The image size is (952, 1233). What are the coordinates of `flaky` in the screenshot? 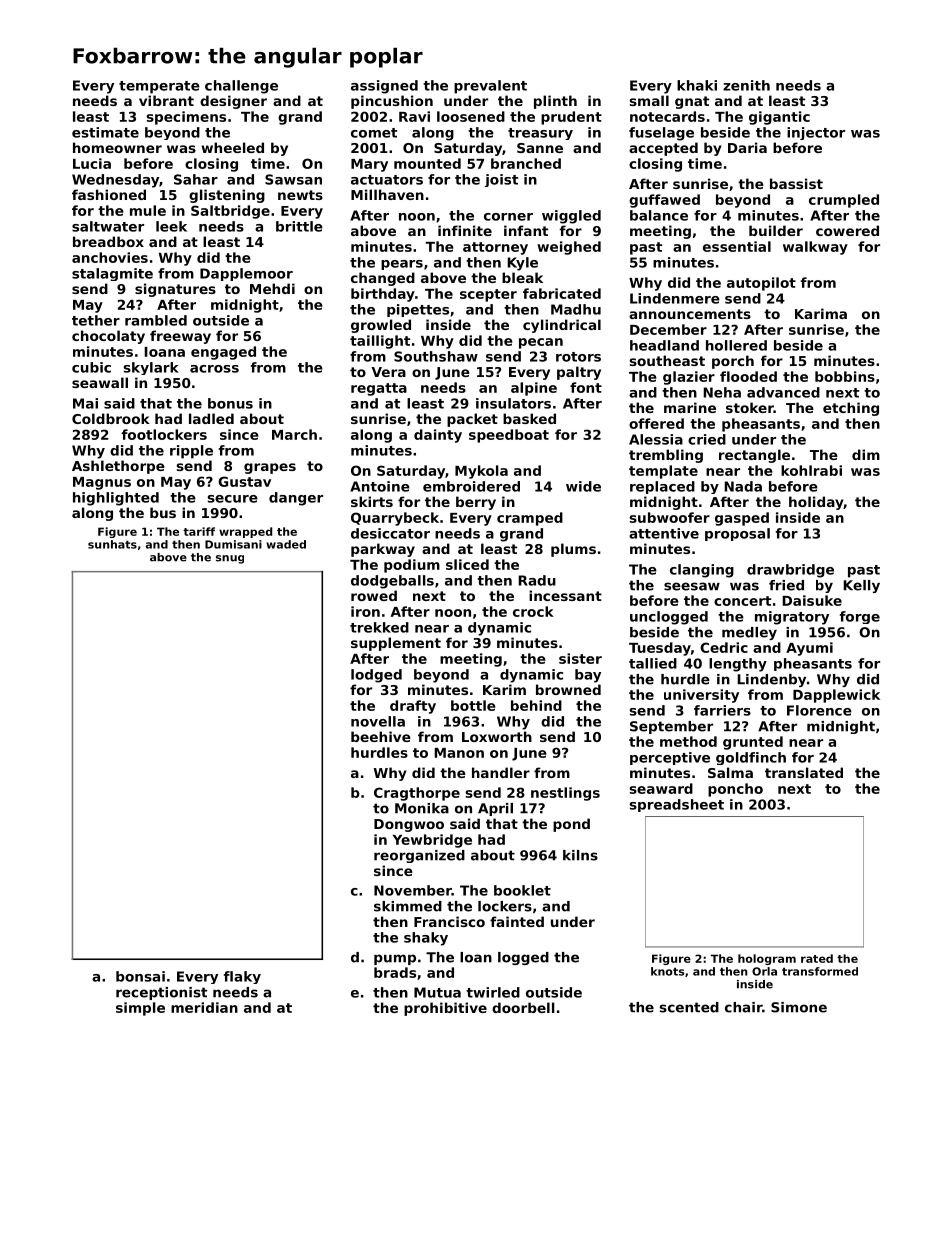 It's located at (242, 977).
